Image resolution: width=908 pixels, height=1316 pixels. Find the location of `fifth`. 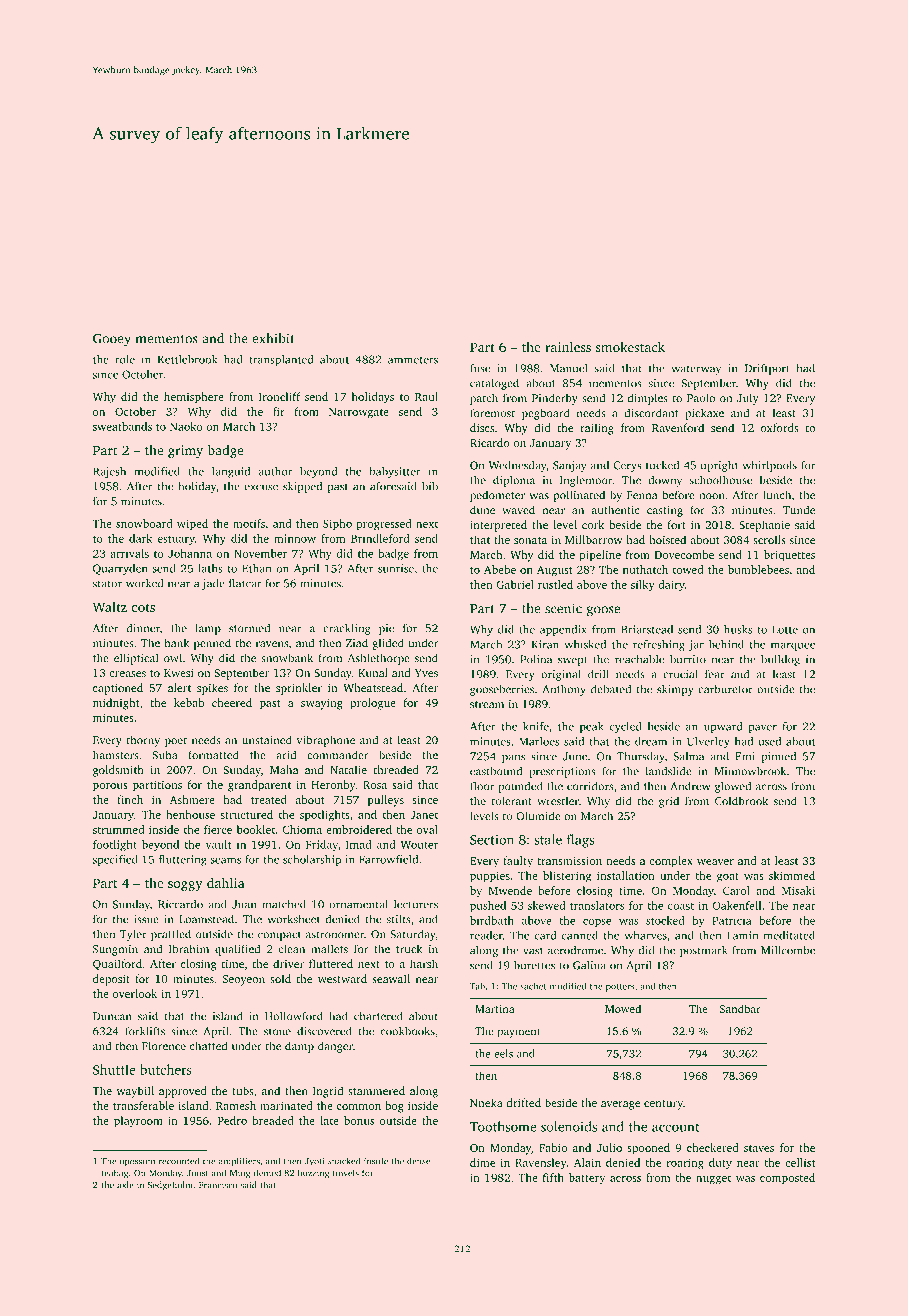

fifth is located at coordinates (553, 1177).
